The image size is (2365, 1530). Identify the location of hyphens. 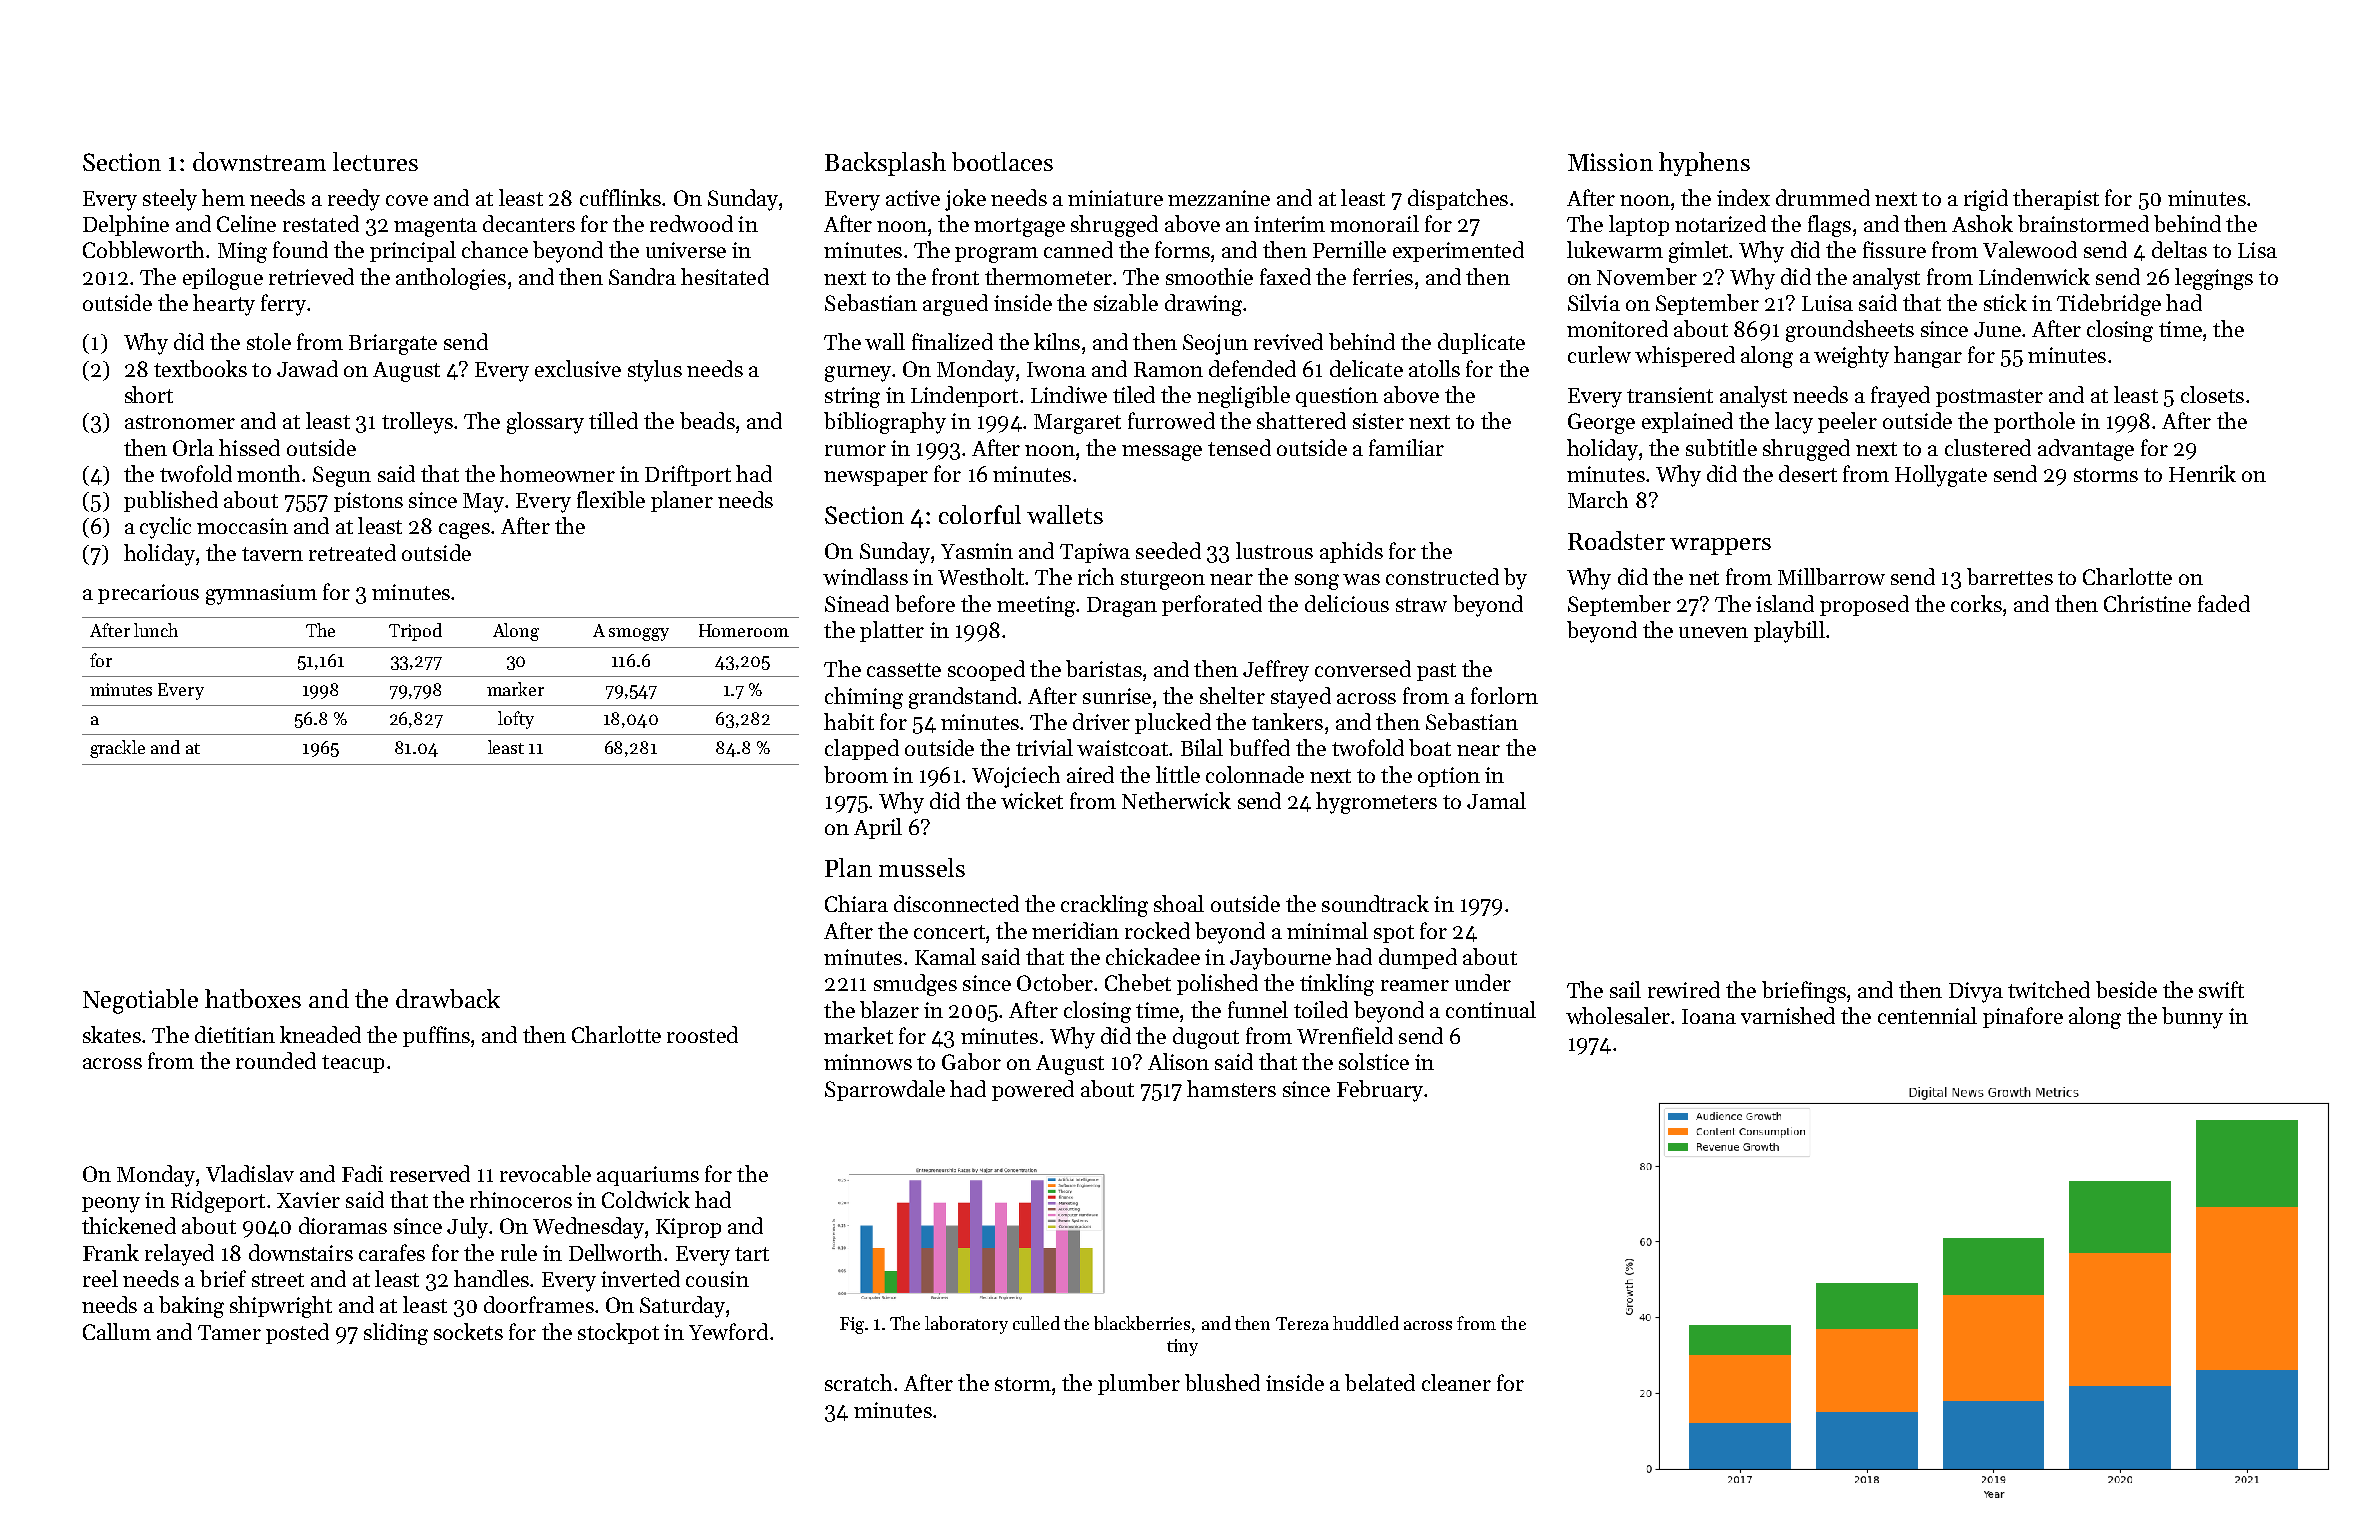
(1704, 164).
